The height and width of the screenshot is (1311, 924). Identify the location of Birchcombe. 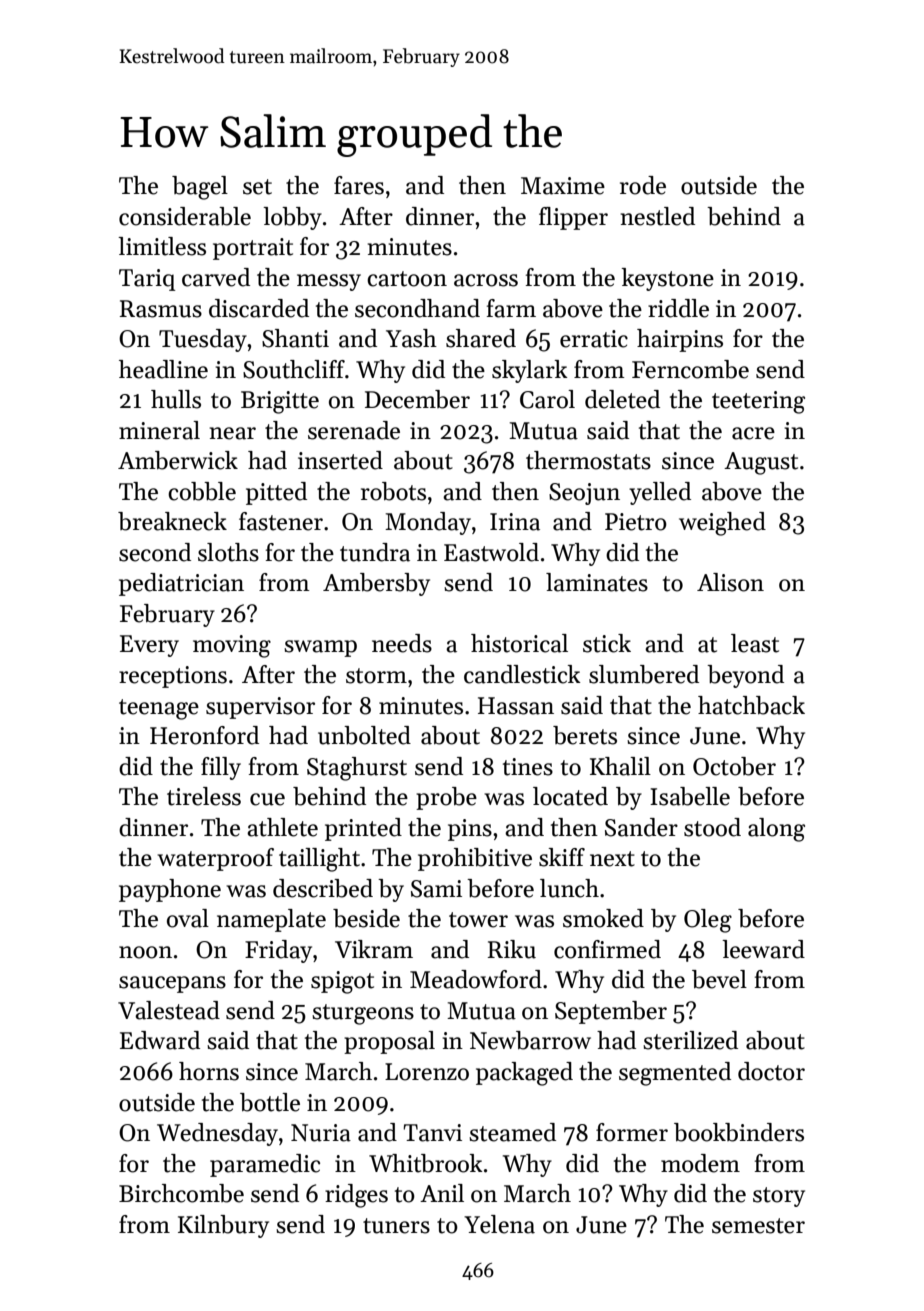
(181, 1193).
